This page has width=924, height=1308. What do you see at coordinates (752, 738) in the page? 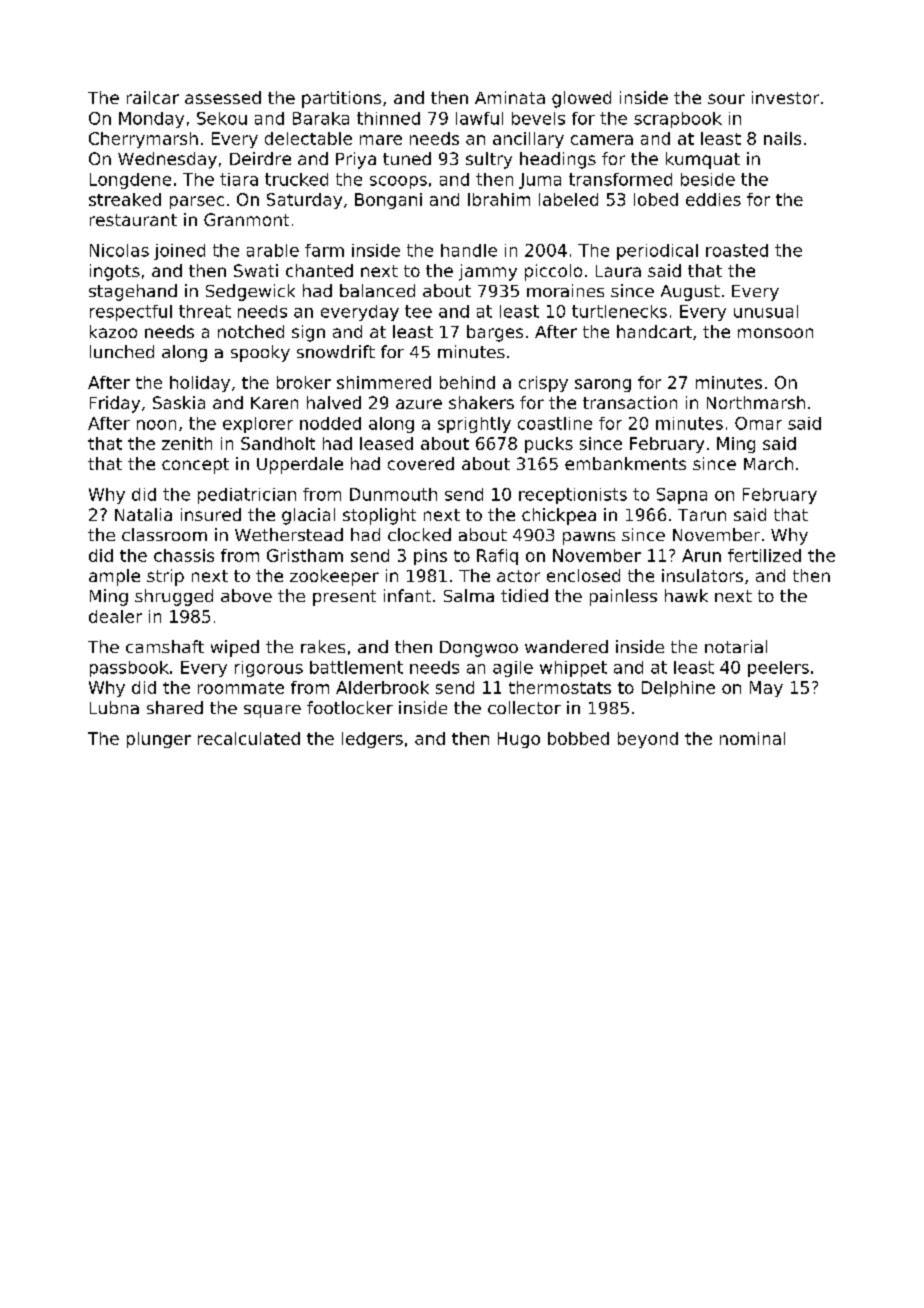
I see `nominal` at bounding box center [752, 738].
